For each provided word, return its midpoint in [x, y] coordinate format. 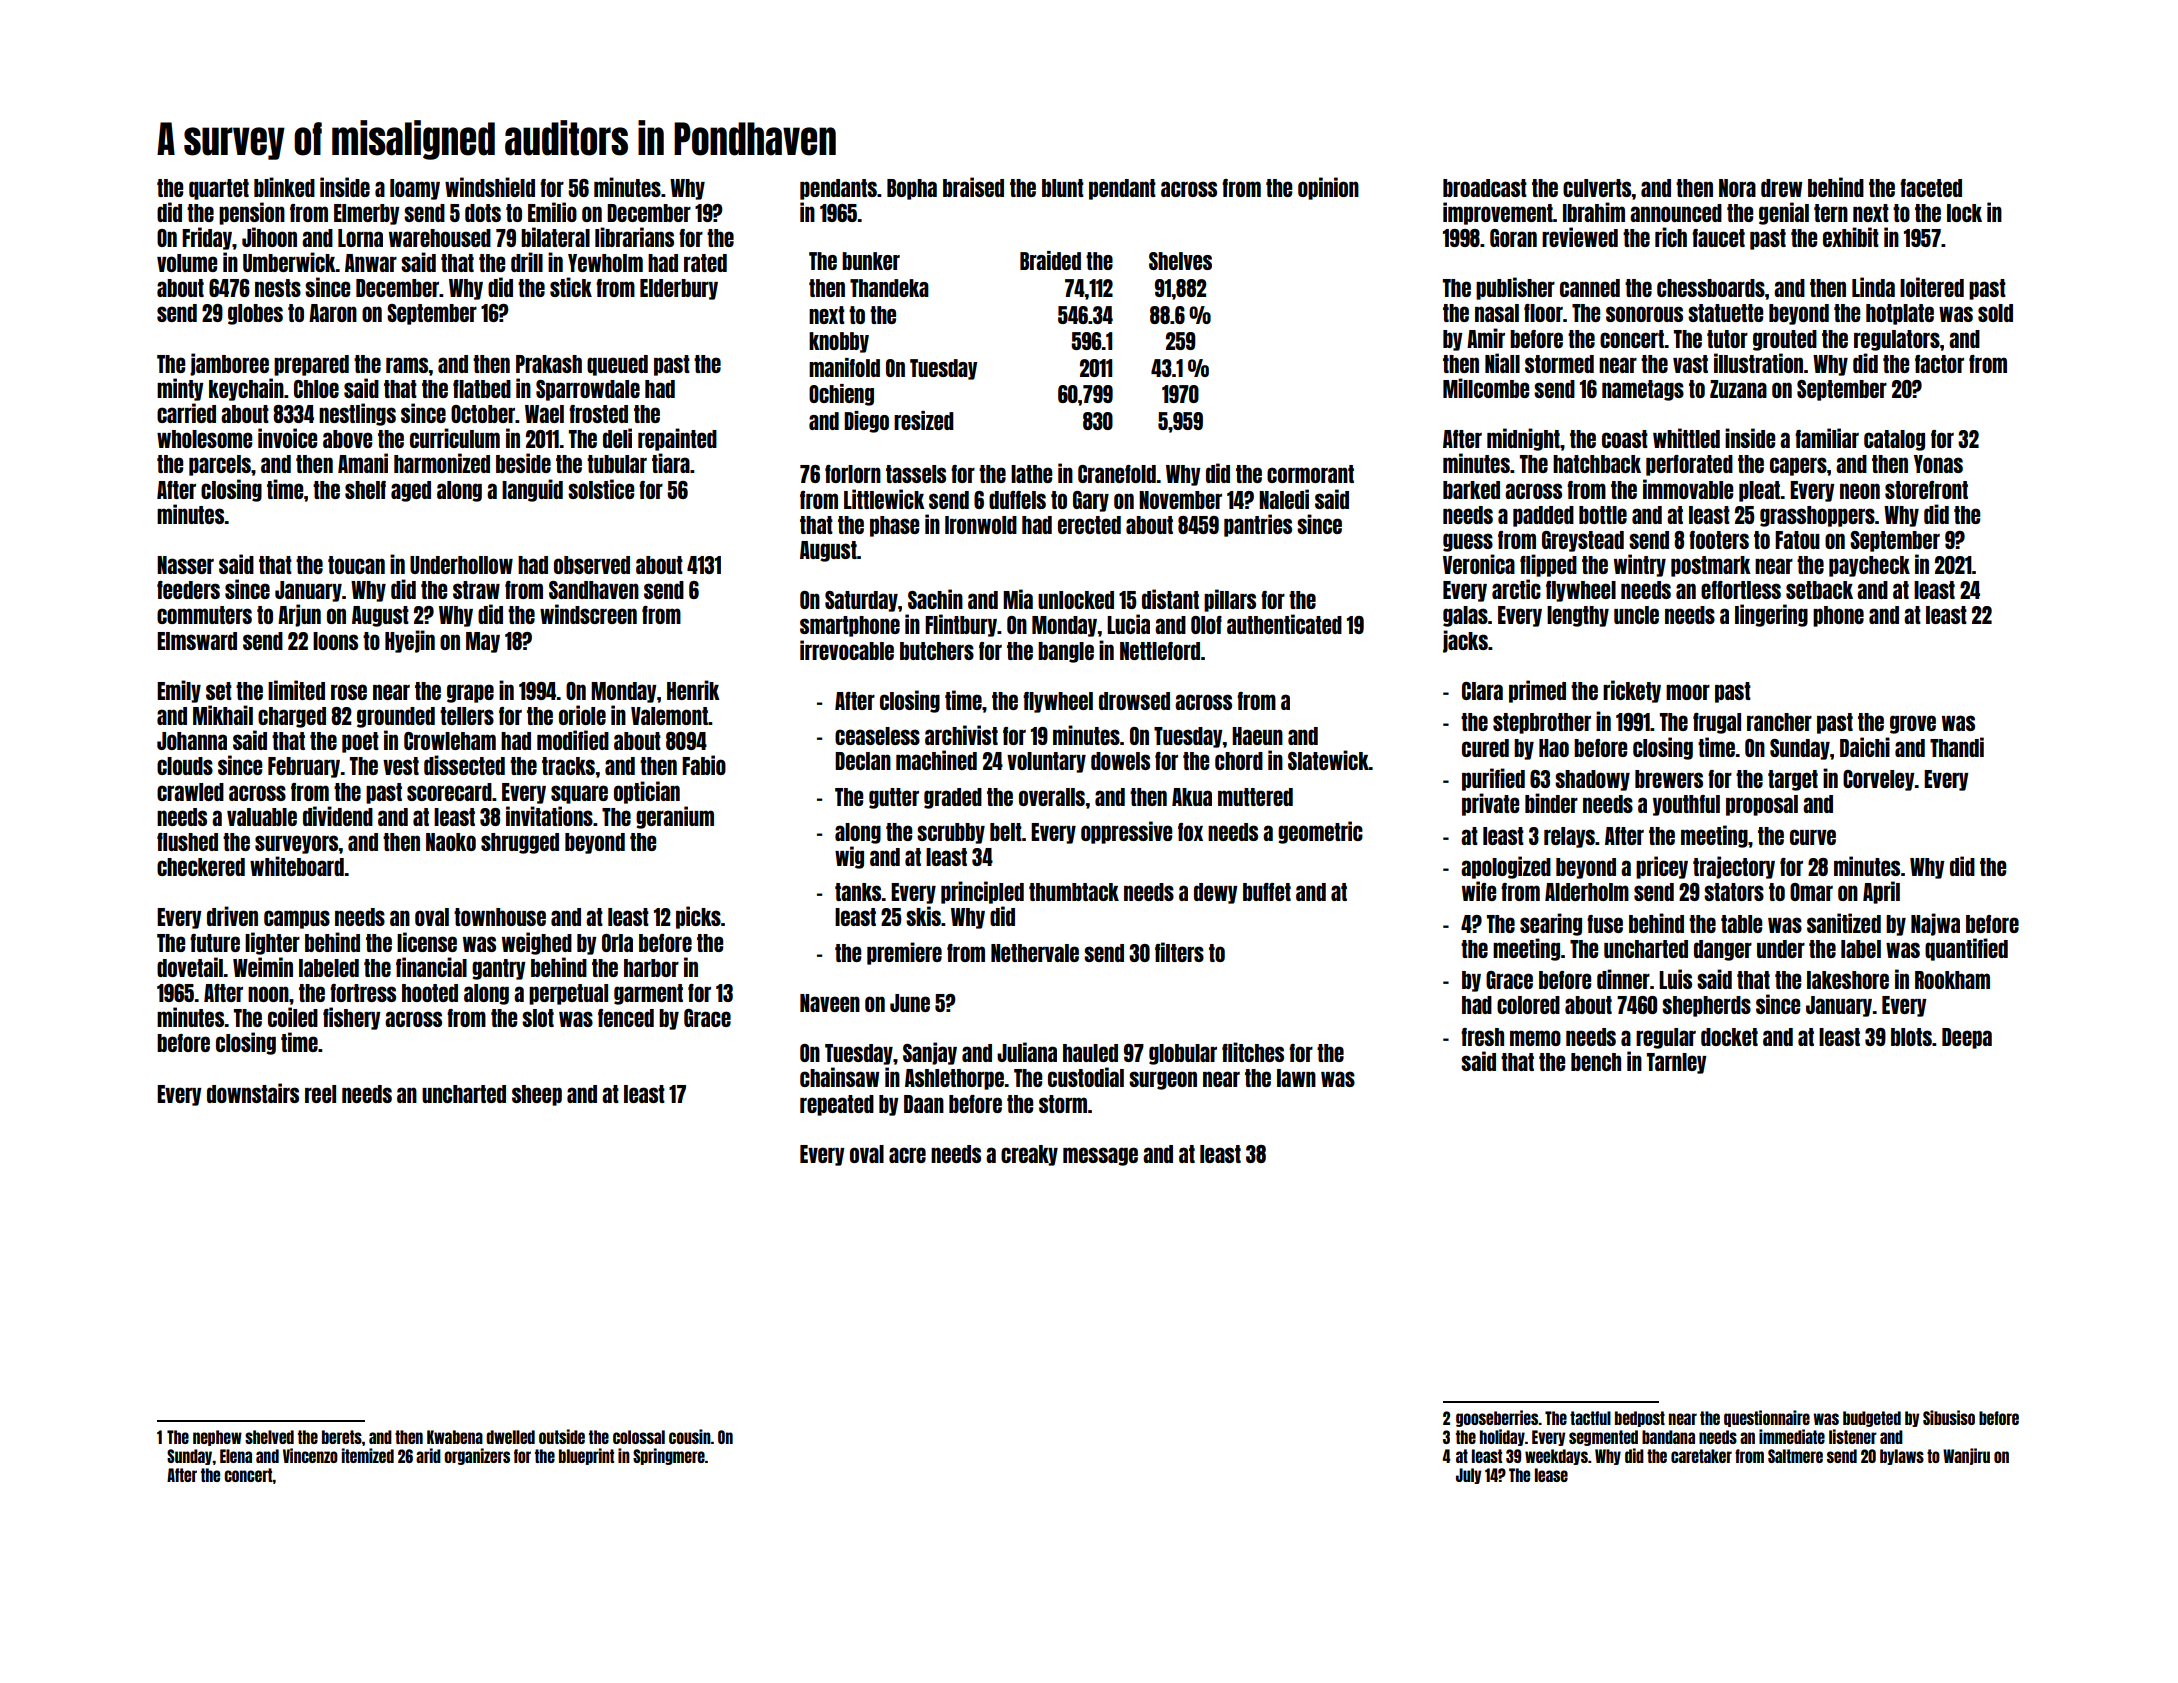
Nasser [185, 565]
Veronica [1479, 564]
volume [187, 263]
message [1100, 1156]
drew [1781, 188]
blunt [1063, 188]
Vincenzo [310, 1455]
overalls [1052, 797]
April [1881, 892]
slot [538, 1018]
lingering [1771, 615]
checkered [201, 867]
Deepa [1967, 1038]
